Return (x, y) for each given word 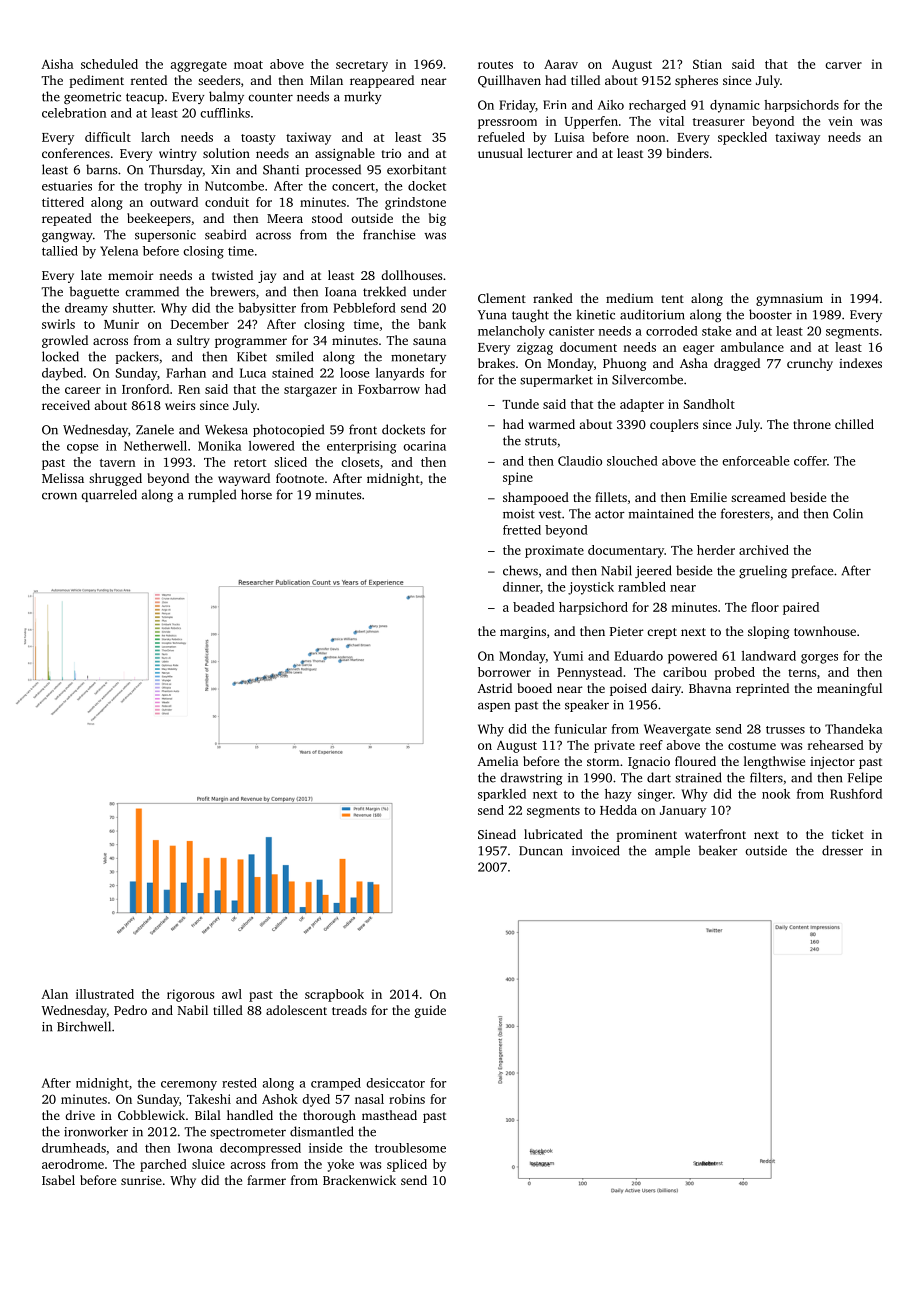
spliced (407, 1165)
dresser (842, 850)
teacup (145, 98)
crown (59, 496)
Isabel (58, 1180)
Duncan (541, 851)
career (83, 390)
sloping (768, 632)
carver (843, 65)
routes (495, 65)
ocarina (424, 446)
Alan (54, 994)
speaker (587, 705)
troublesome (410, 1148)
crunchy (810, 364)
